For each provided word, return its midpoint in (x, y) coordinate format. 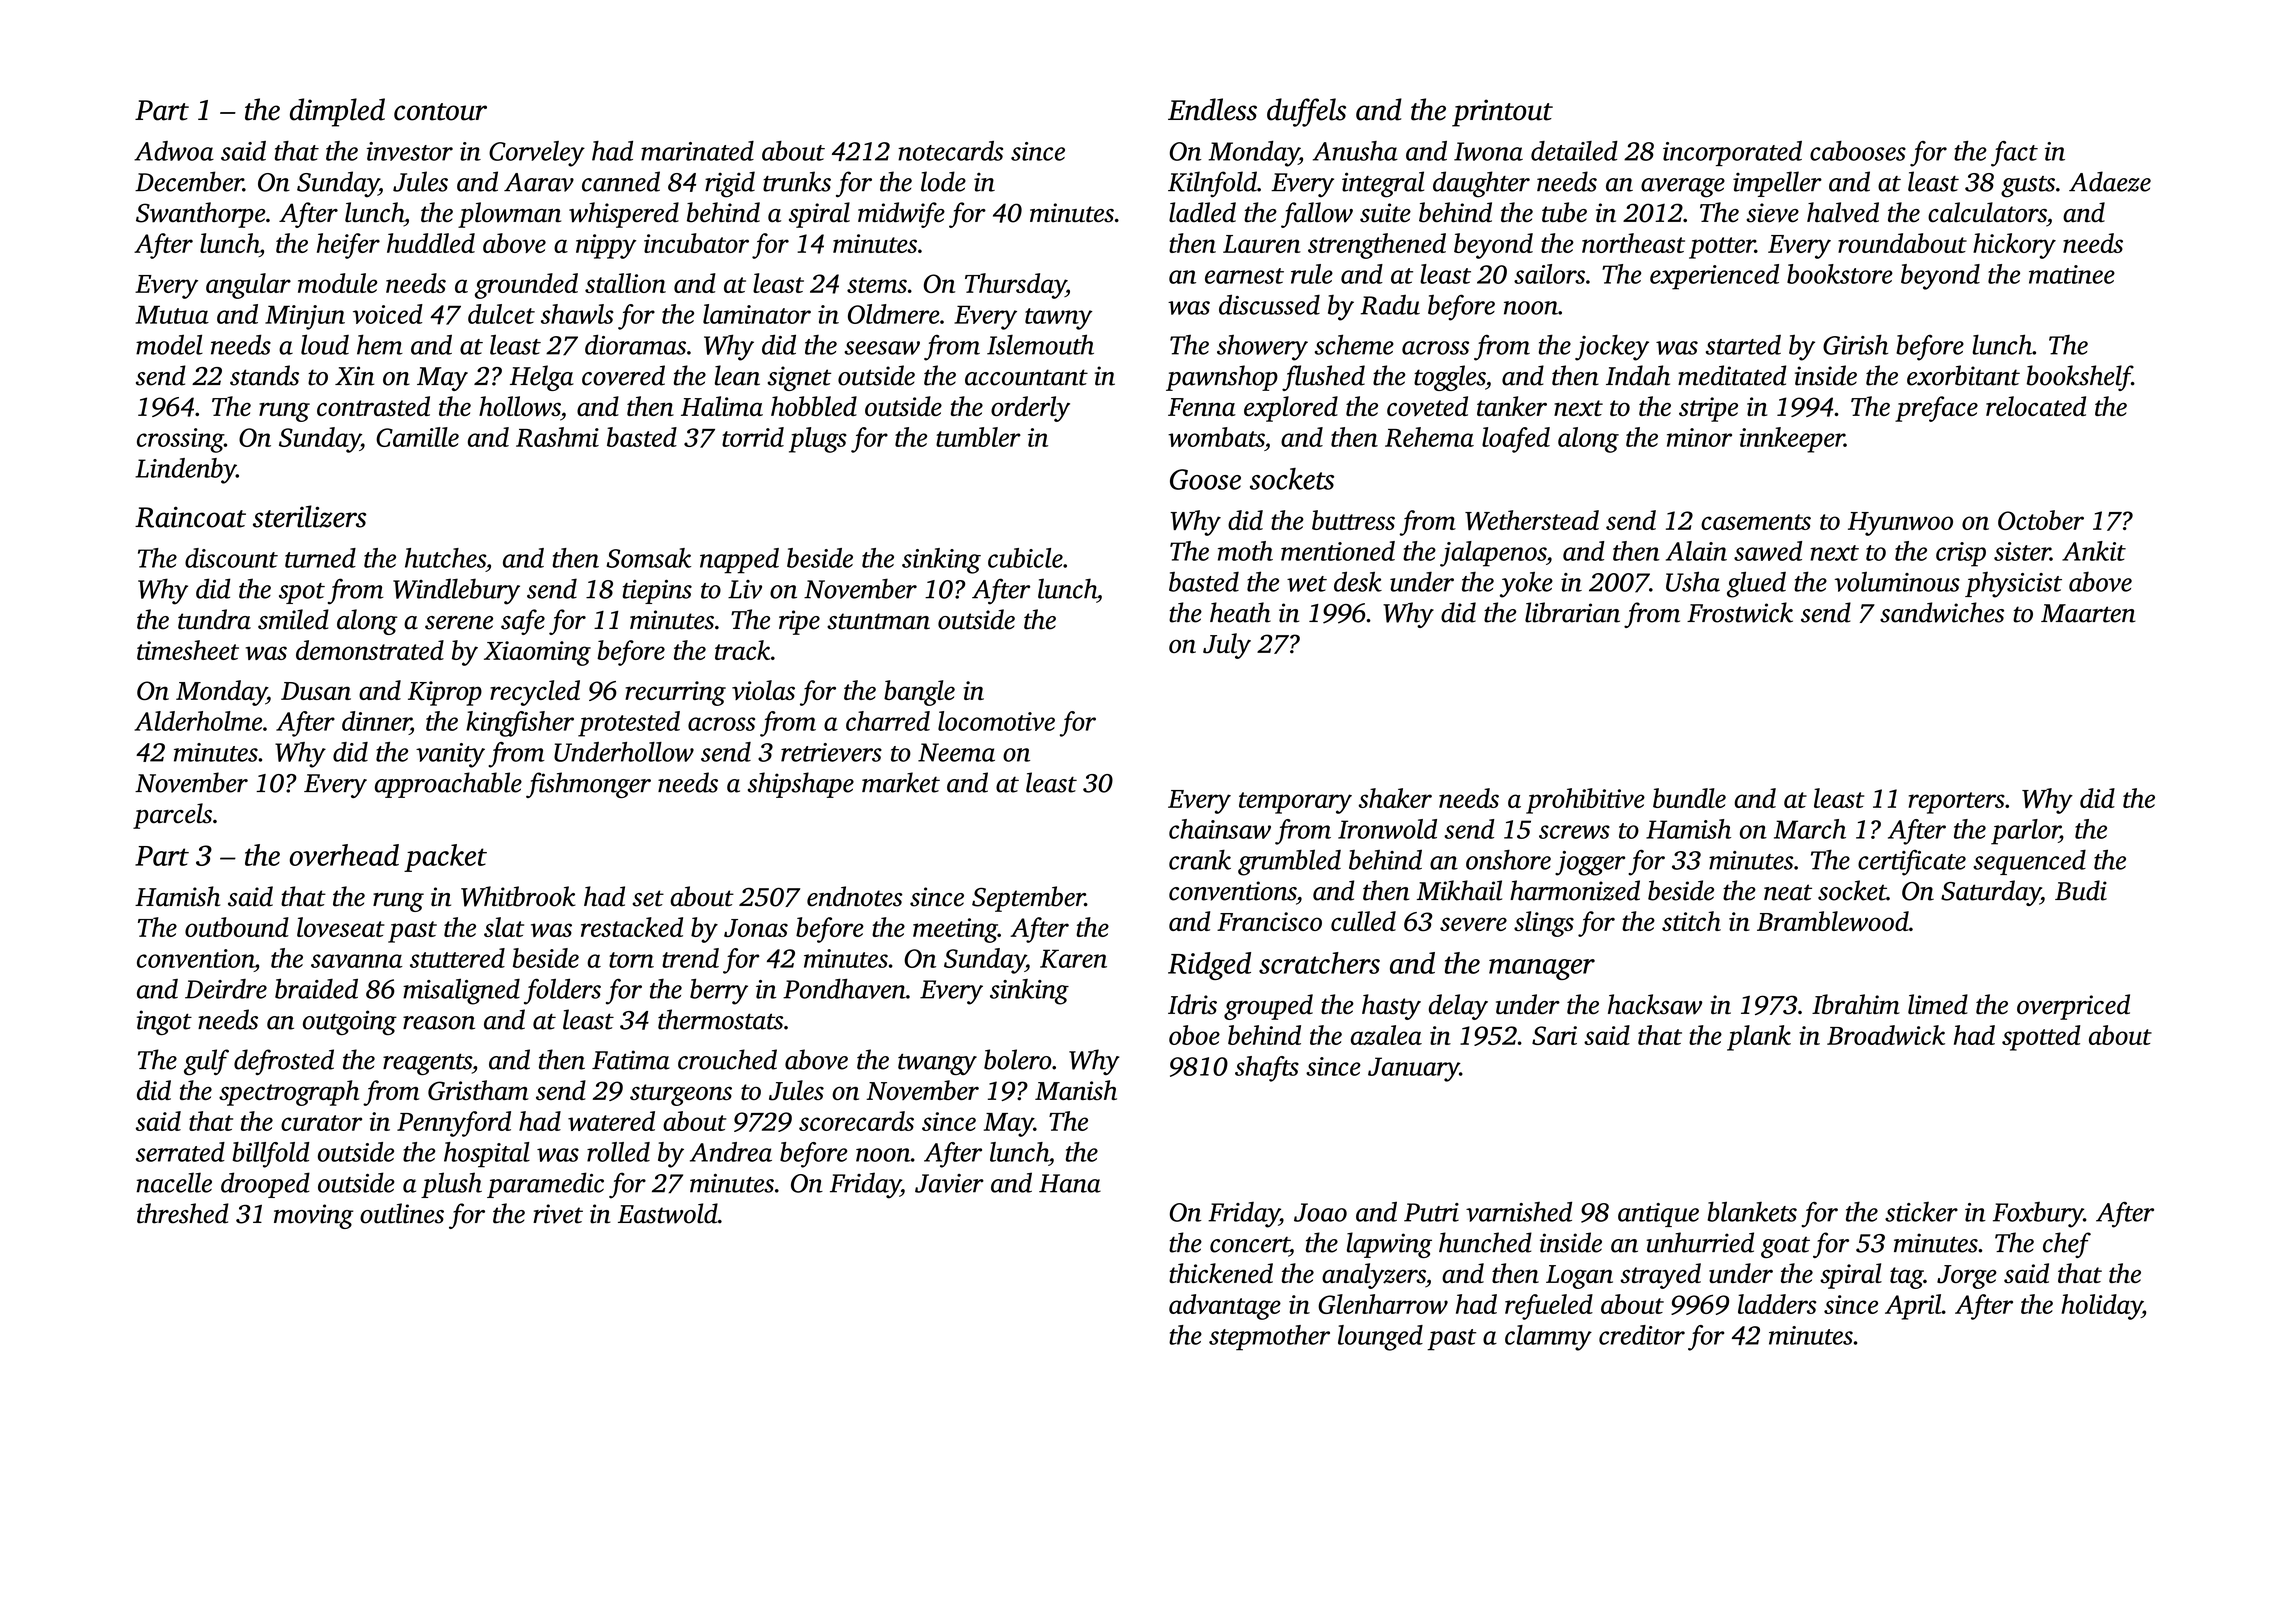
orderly (1030, 409)
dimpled (337, 112)
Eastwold (668, 1213)
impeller (1777, 184)
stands (264, 375)
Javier (949, 1183)
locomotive (996, 721)
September (1028, 899)
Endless (1212, 109)
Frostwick (1740, 612)
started (1743, 345)
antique (1658, 1215)
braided (316, 988)
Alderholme (198, 721)
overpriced (2073, 1007)
